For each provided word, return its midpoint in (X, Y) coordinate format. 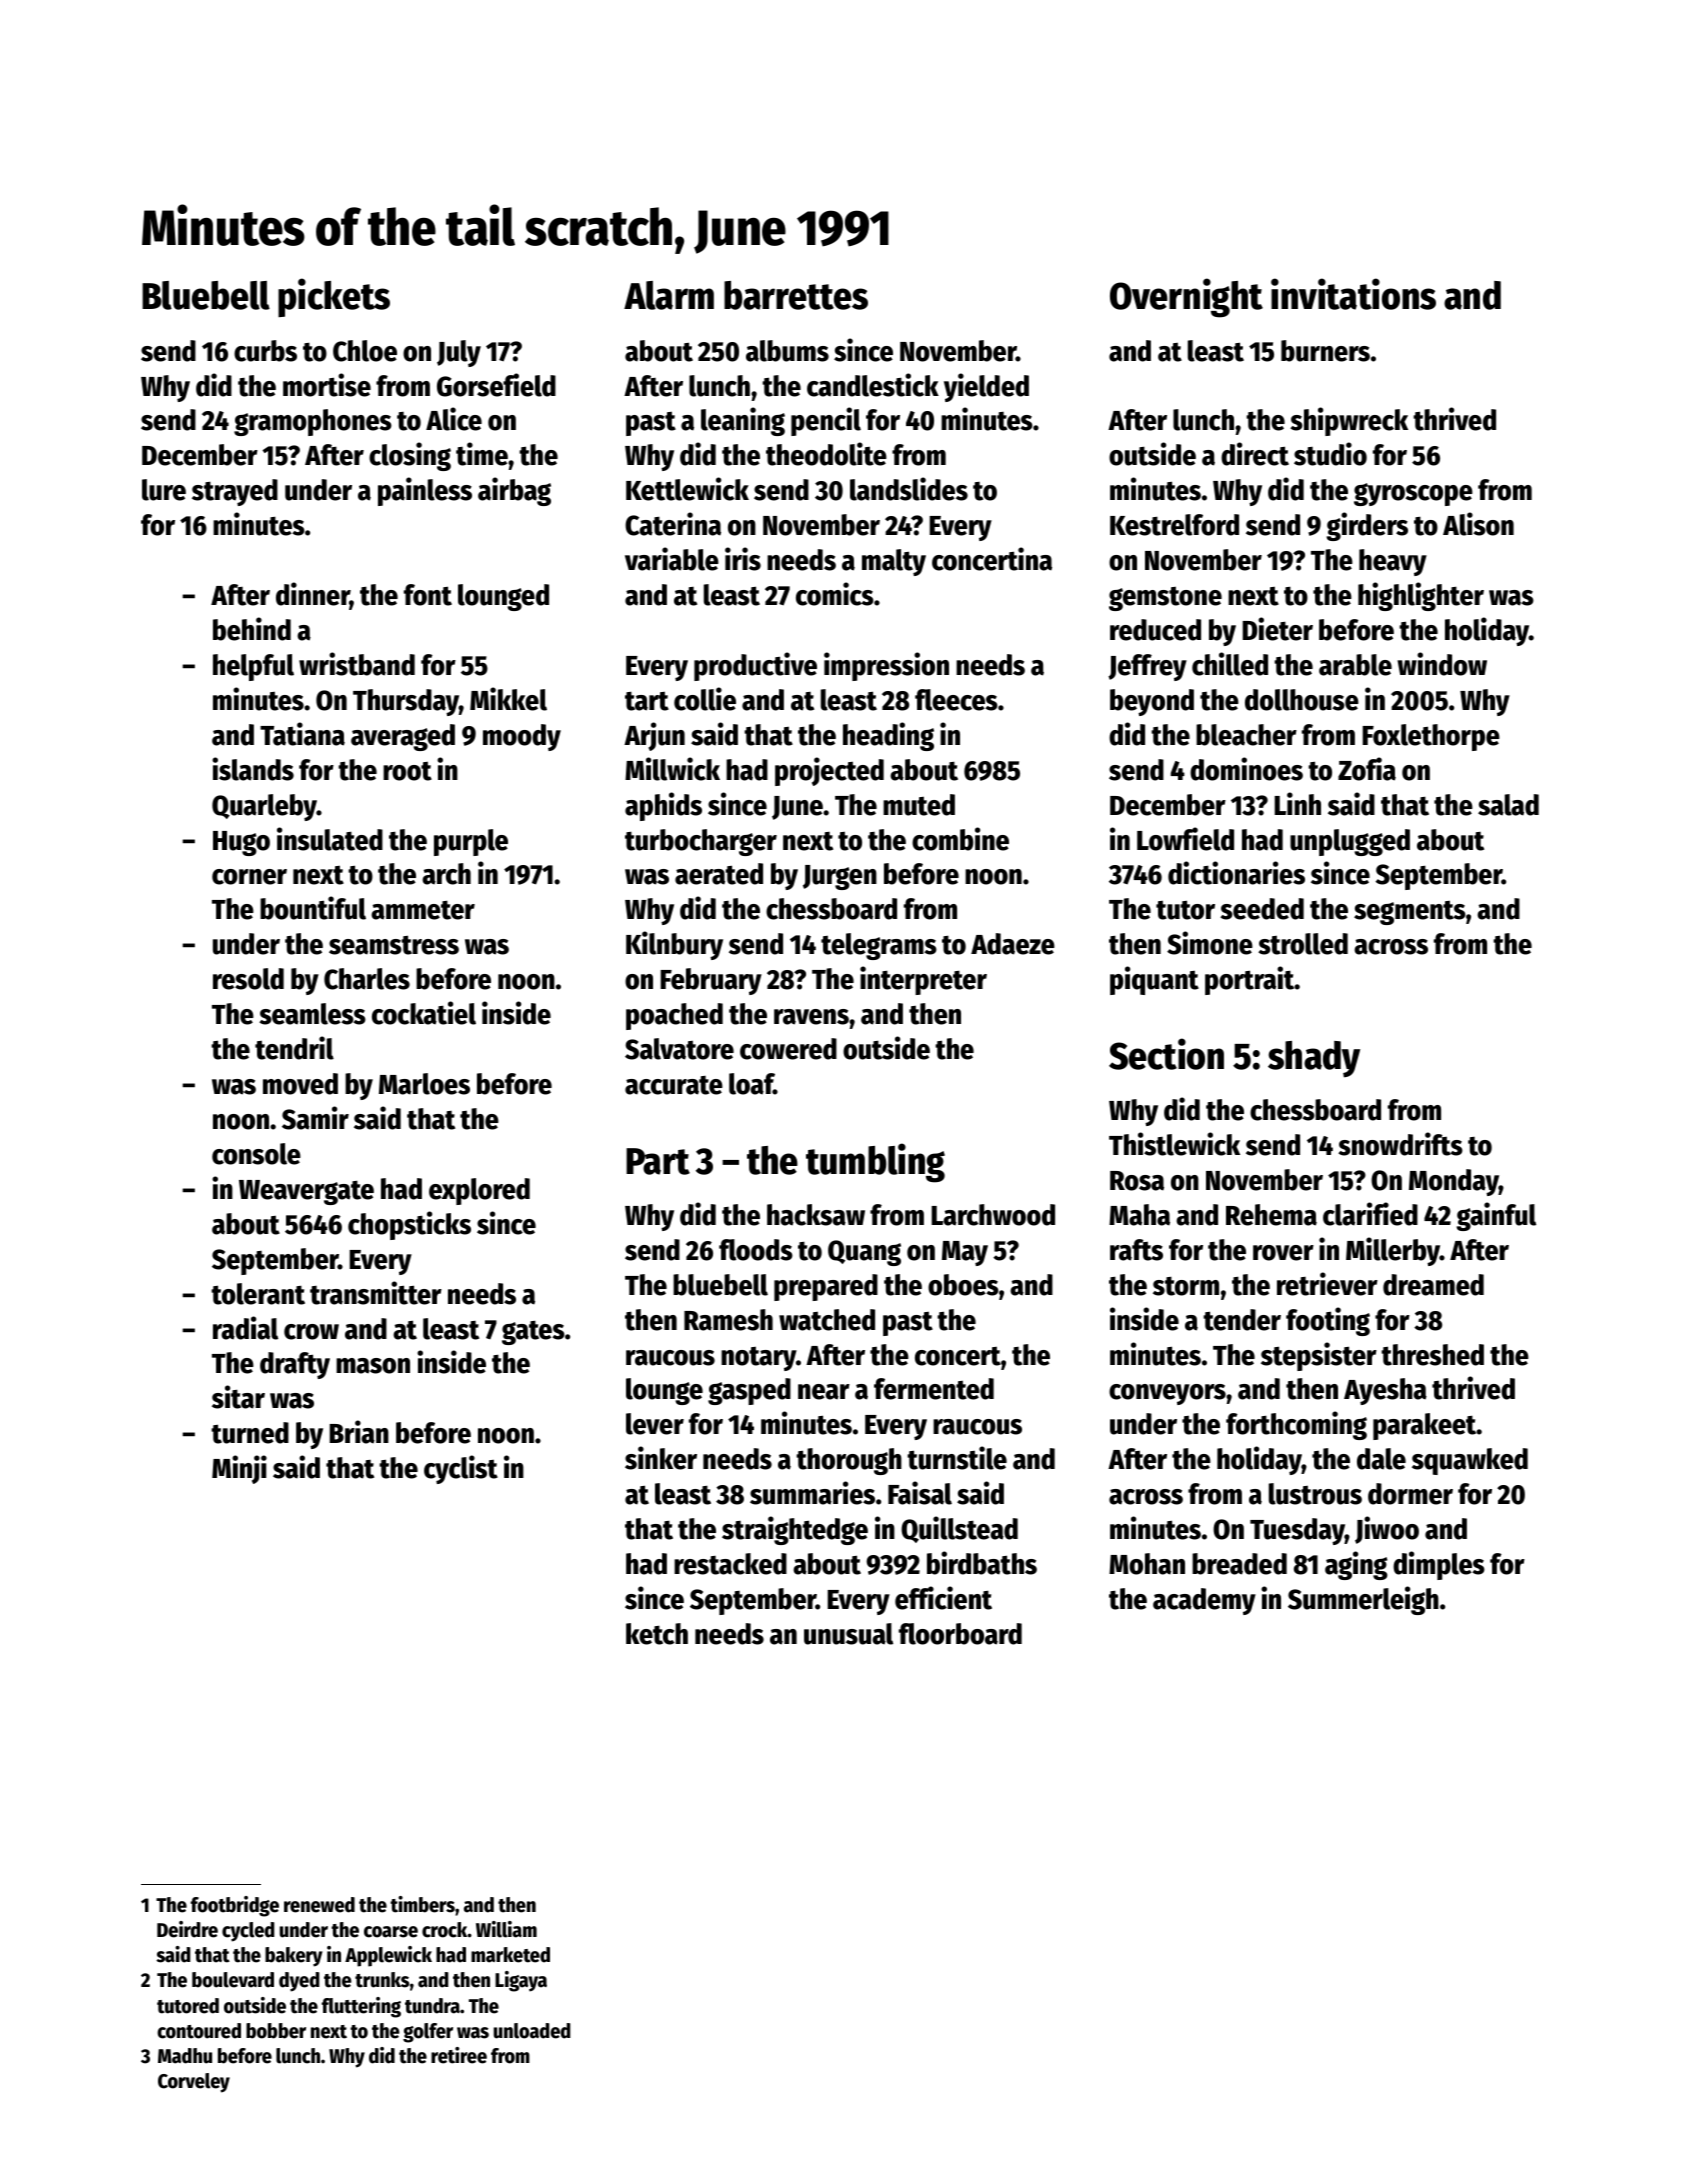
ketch (657, 1634)
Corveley (194, 2083)
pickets (334, 297)
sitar (238, 1397)
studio (1330, 454)
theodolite (826, 454)
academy (1204, 1601)
